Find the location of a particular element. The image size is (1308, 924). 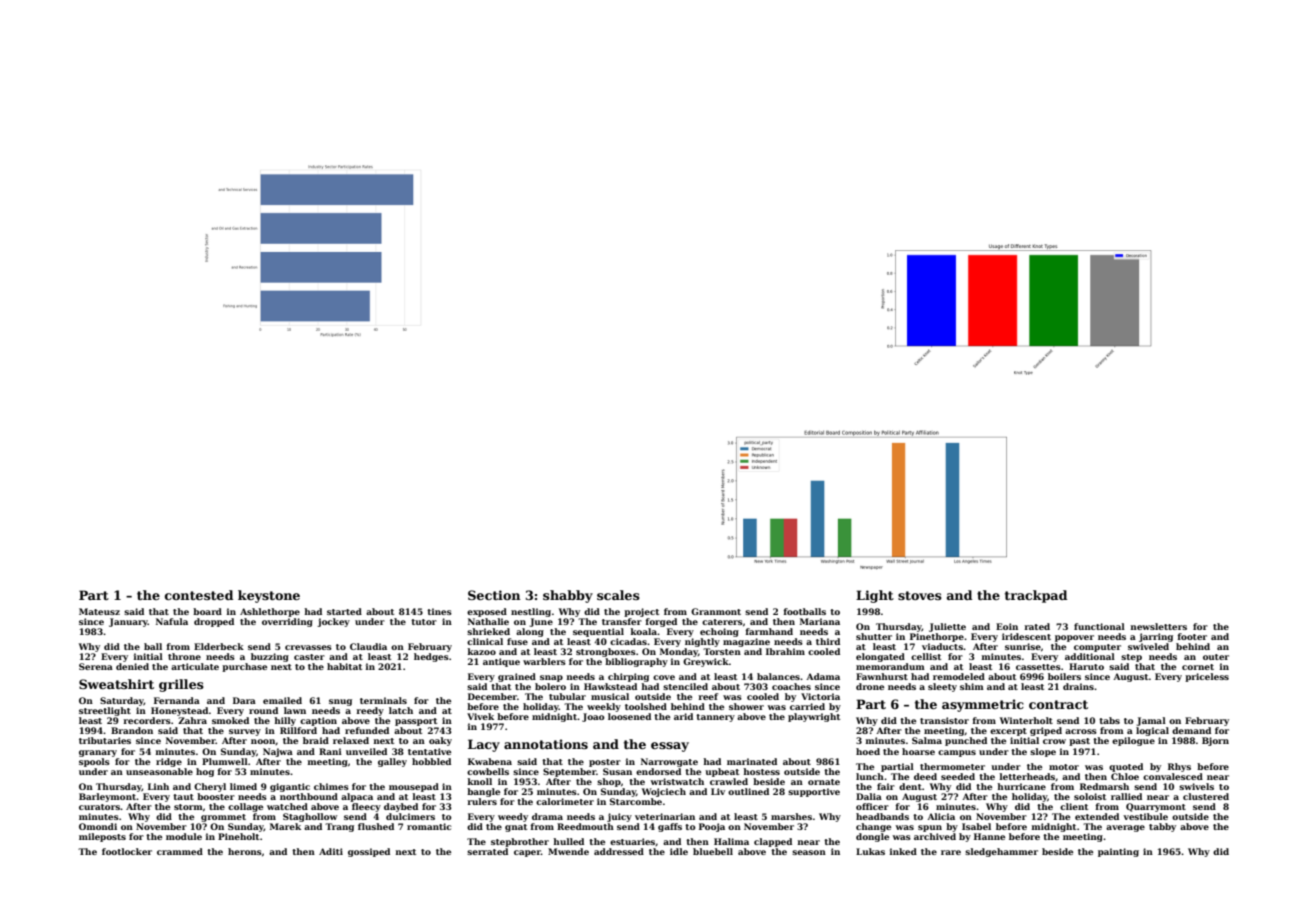

trackpad is located at coordinates (1036, 596).
